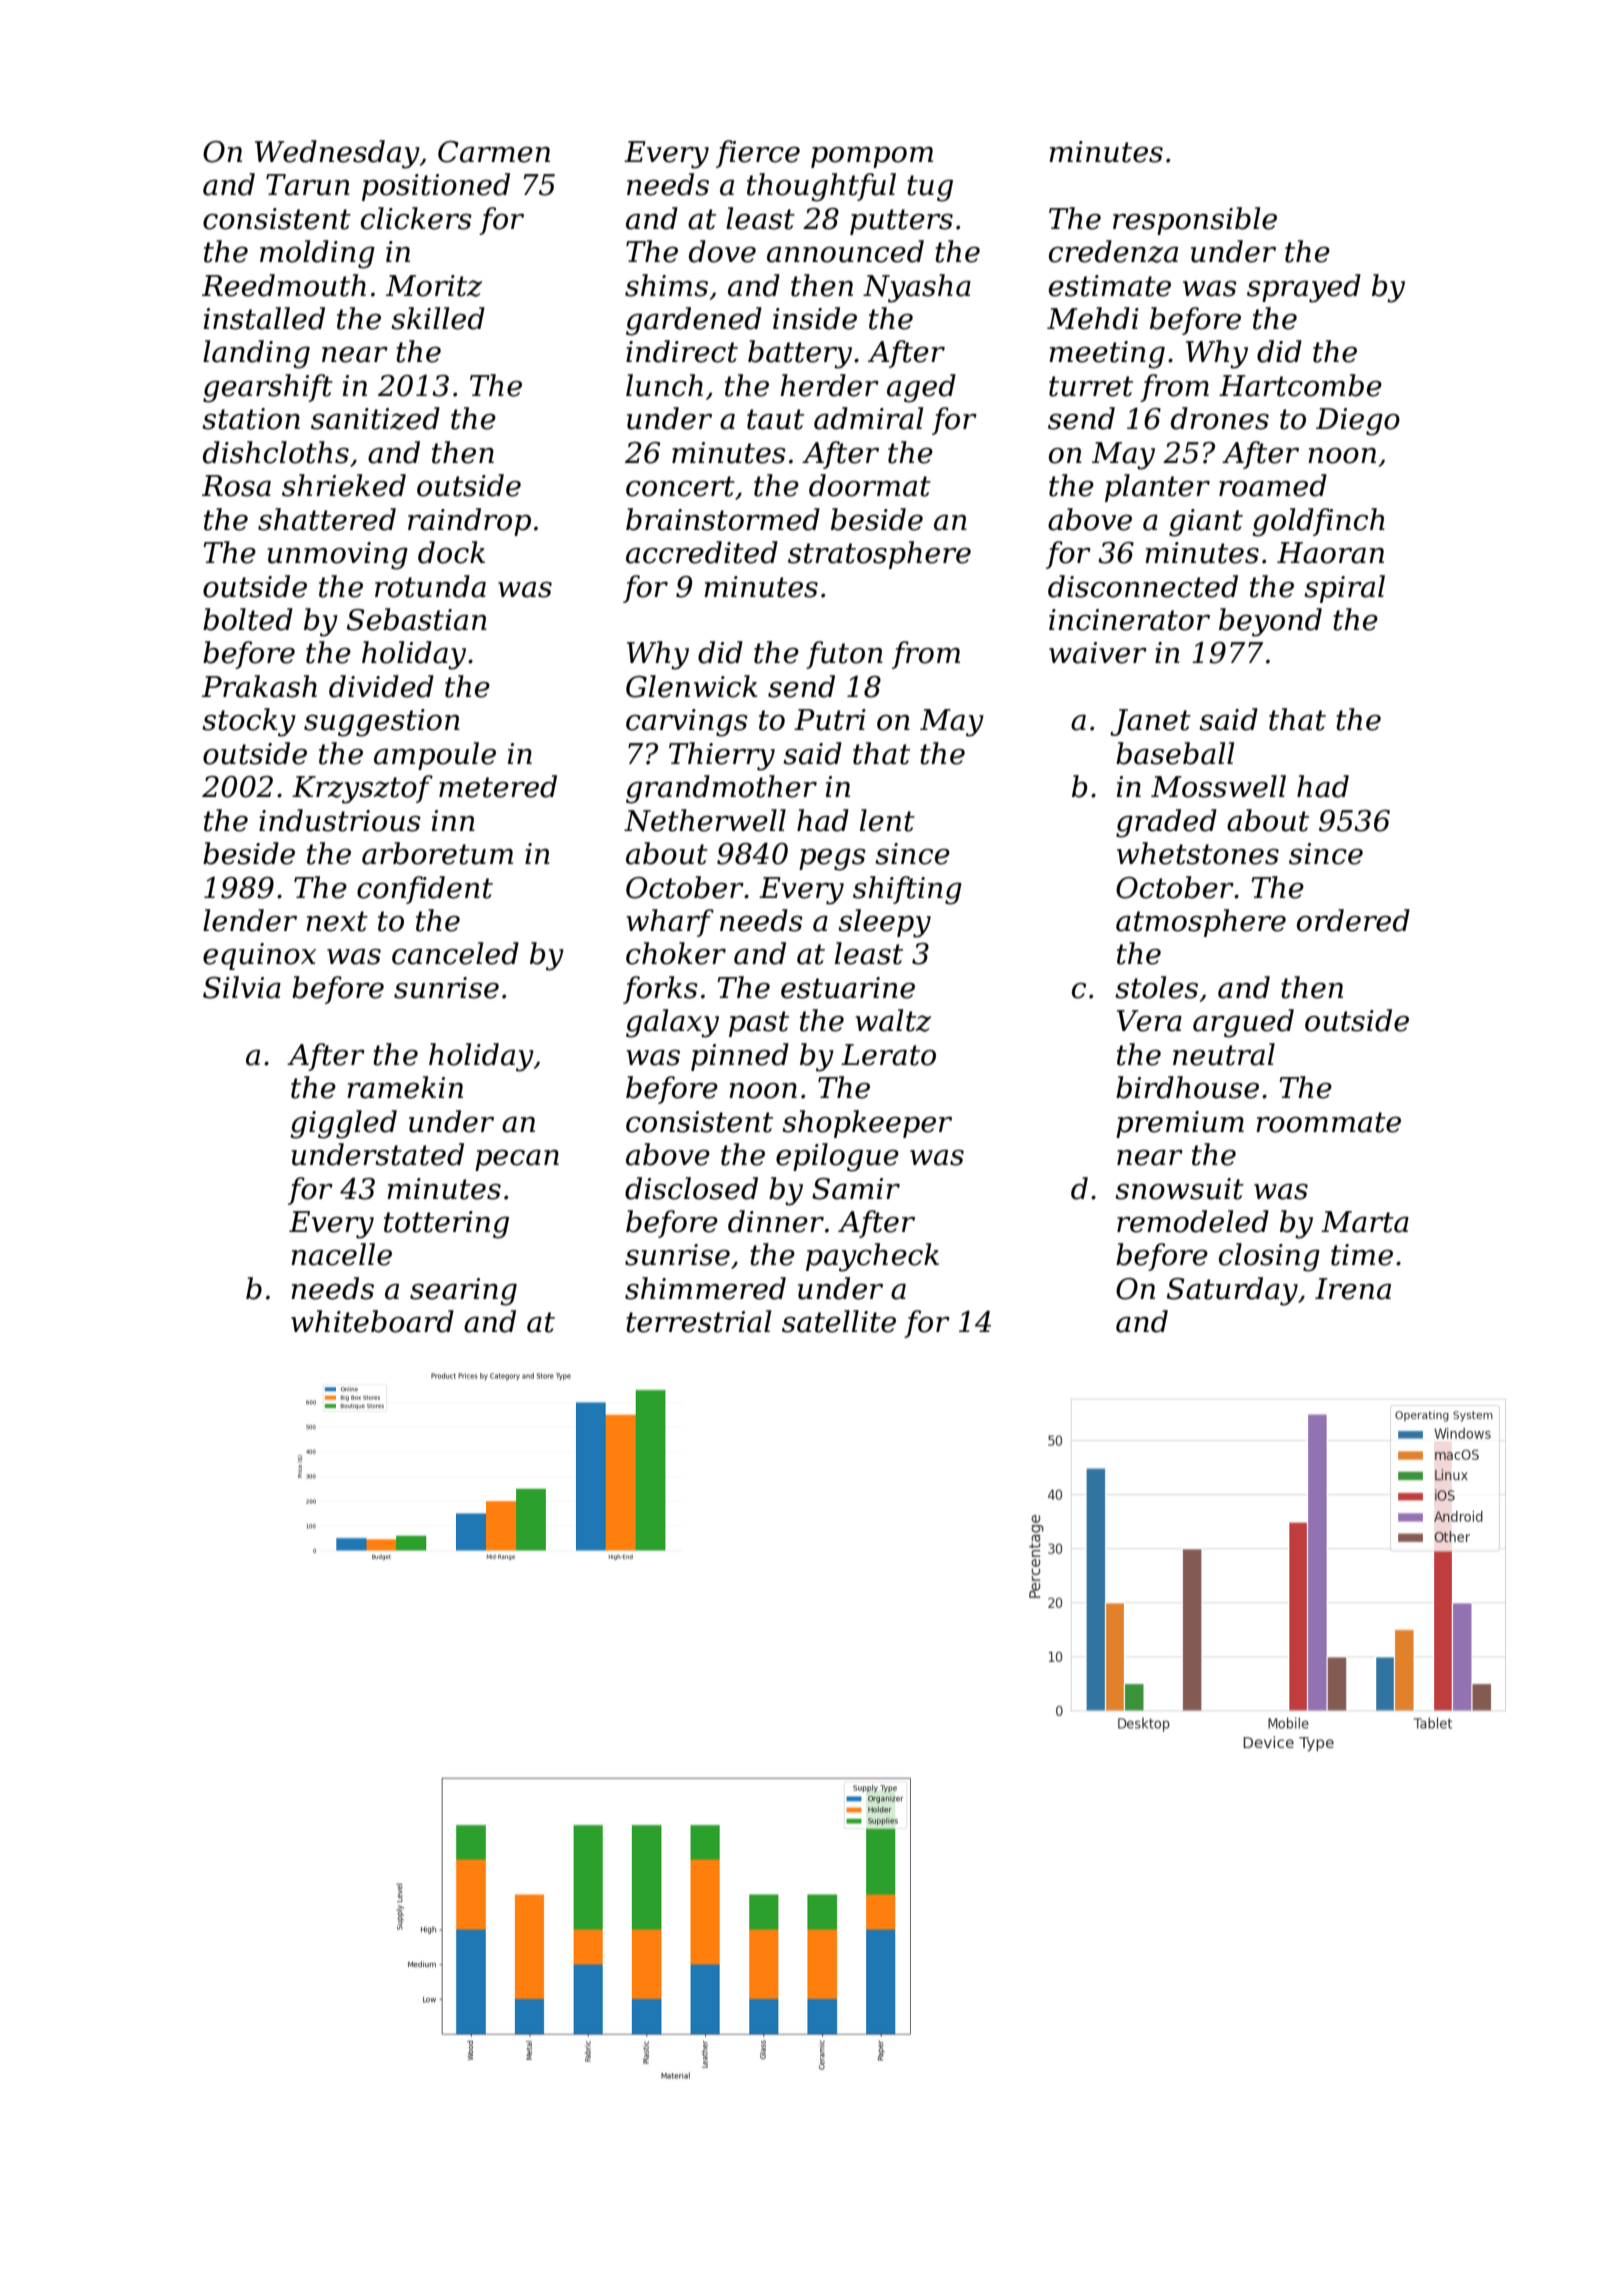 The height and width of the page is (2292, 1620). Describe the element at coordinates (844, 655) in the page. I see `futon` at that location.
